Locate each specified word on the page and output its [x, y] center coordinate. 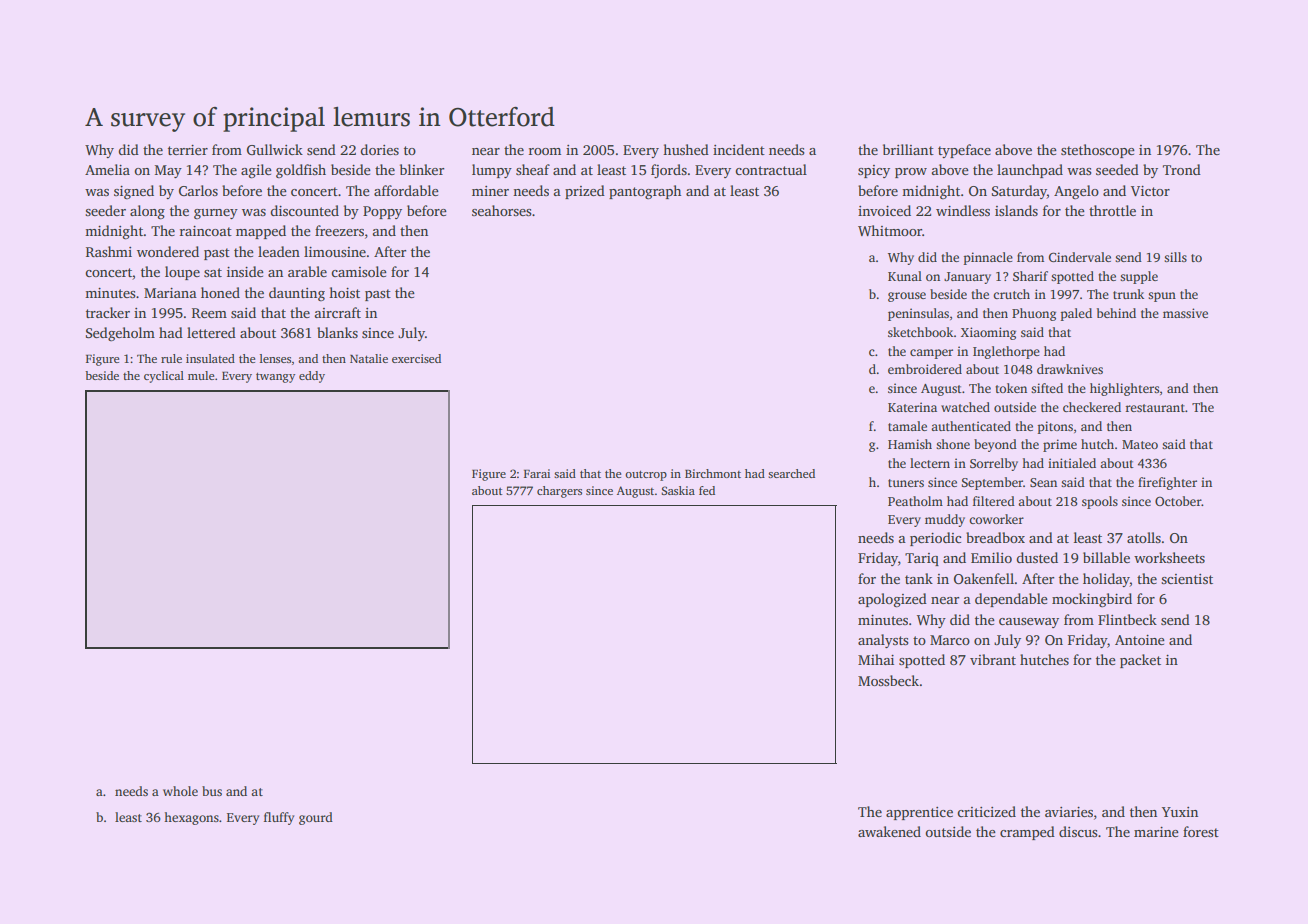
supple [1139, 277]
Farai [537, 473]
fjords [669, 171]
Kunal [905, 276]
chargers [559, 492]
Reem [209, 313]
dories [379, 149]
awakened [889, 831]
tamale [907, 426]
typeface [964, 151]
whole [180, 791]
